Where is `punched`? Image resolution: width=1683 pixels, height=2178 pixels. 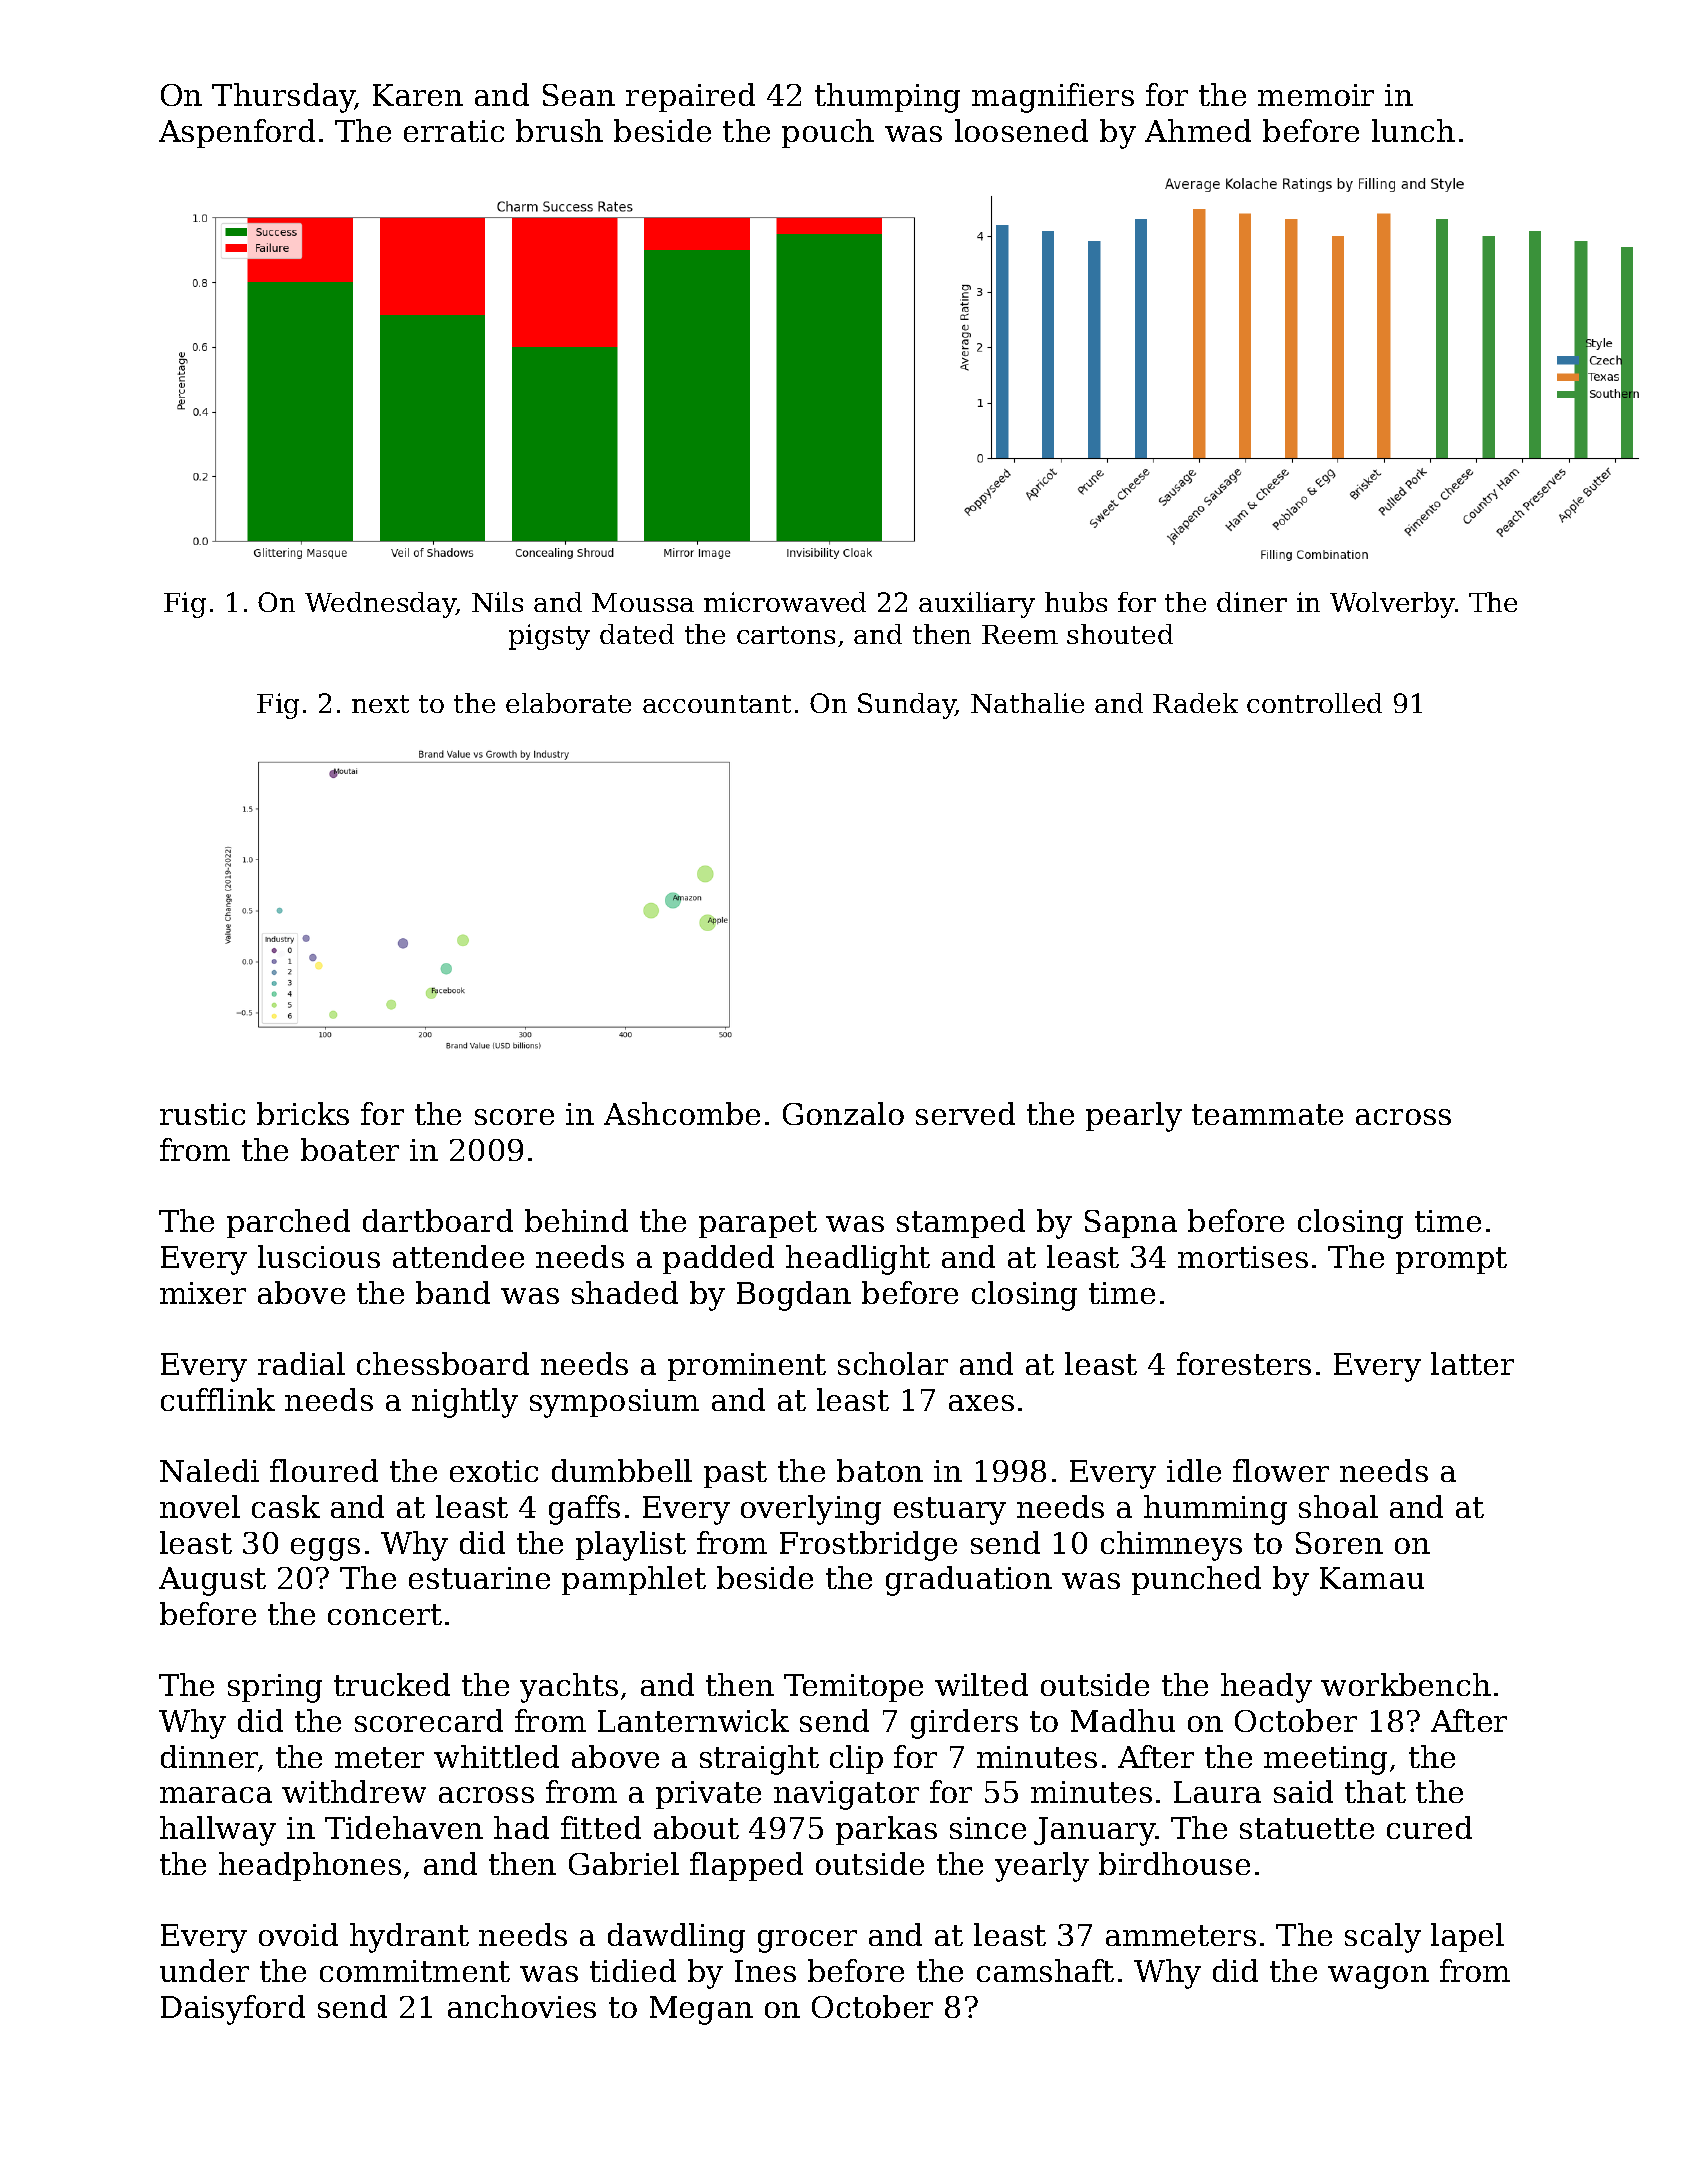
punched is located at coordinates (1196, 1580).
